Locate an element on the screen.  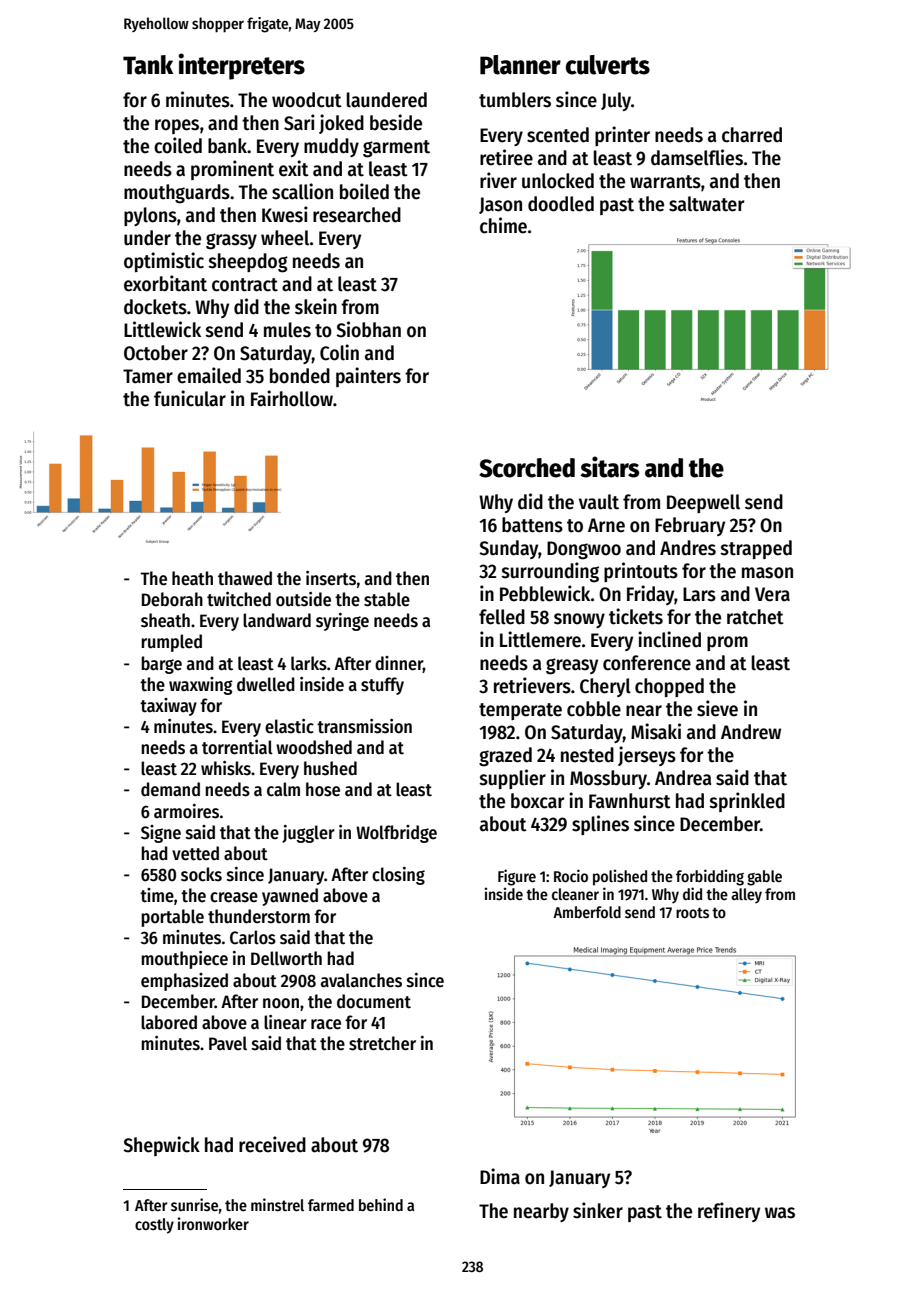
ratchet is located at coordinates (755, 617).
